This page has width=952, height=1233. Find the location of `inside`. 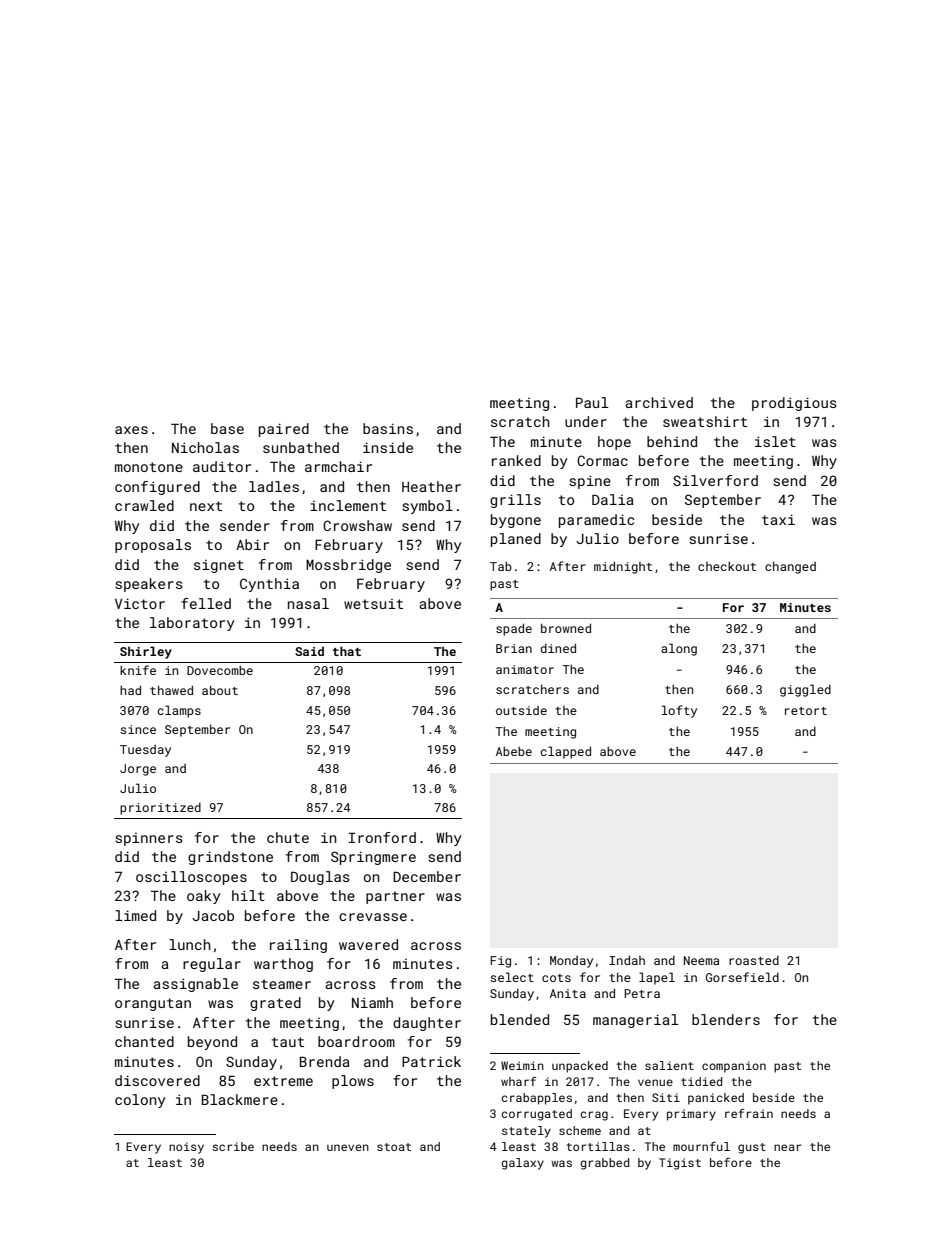

inside is located at coordinates (388, 447).
